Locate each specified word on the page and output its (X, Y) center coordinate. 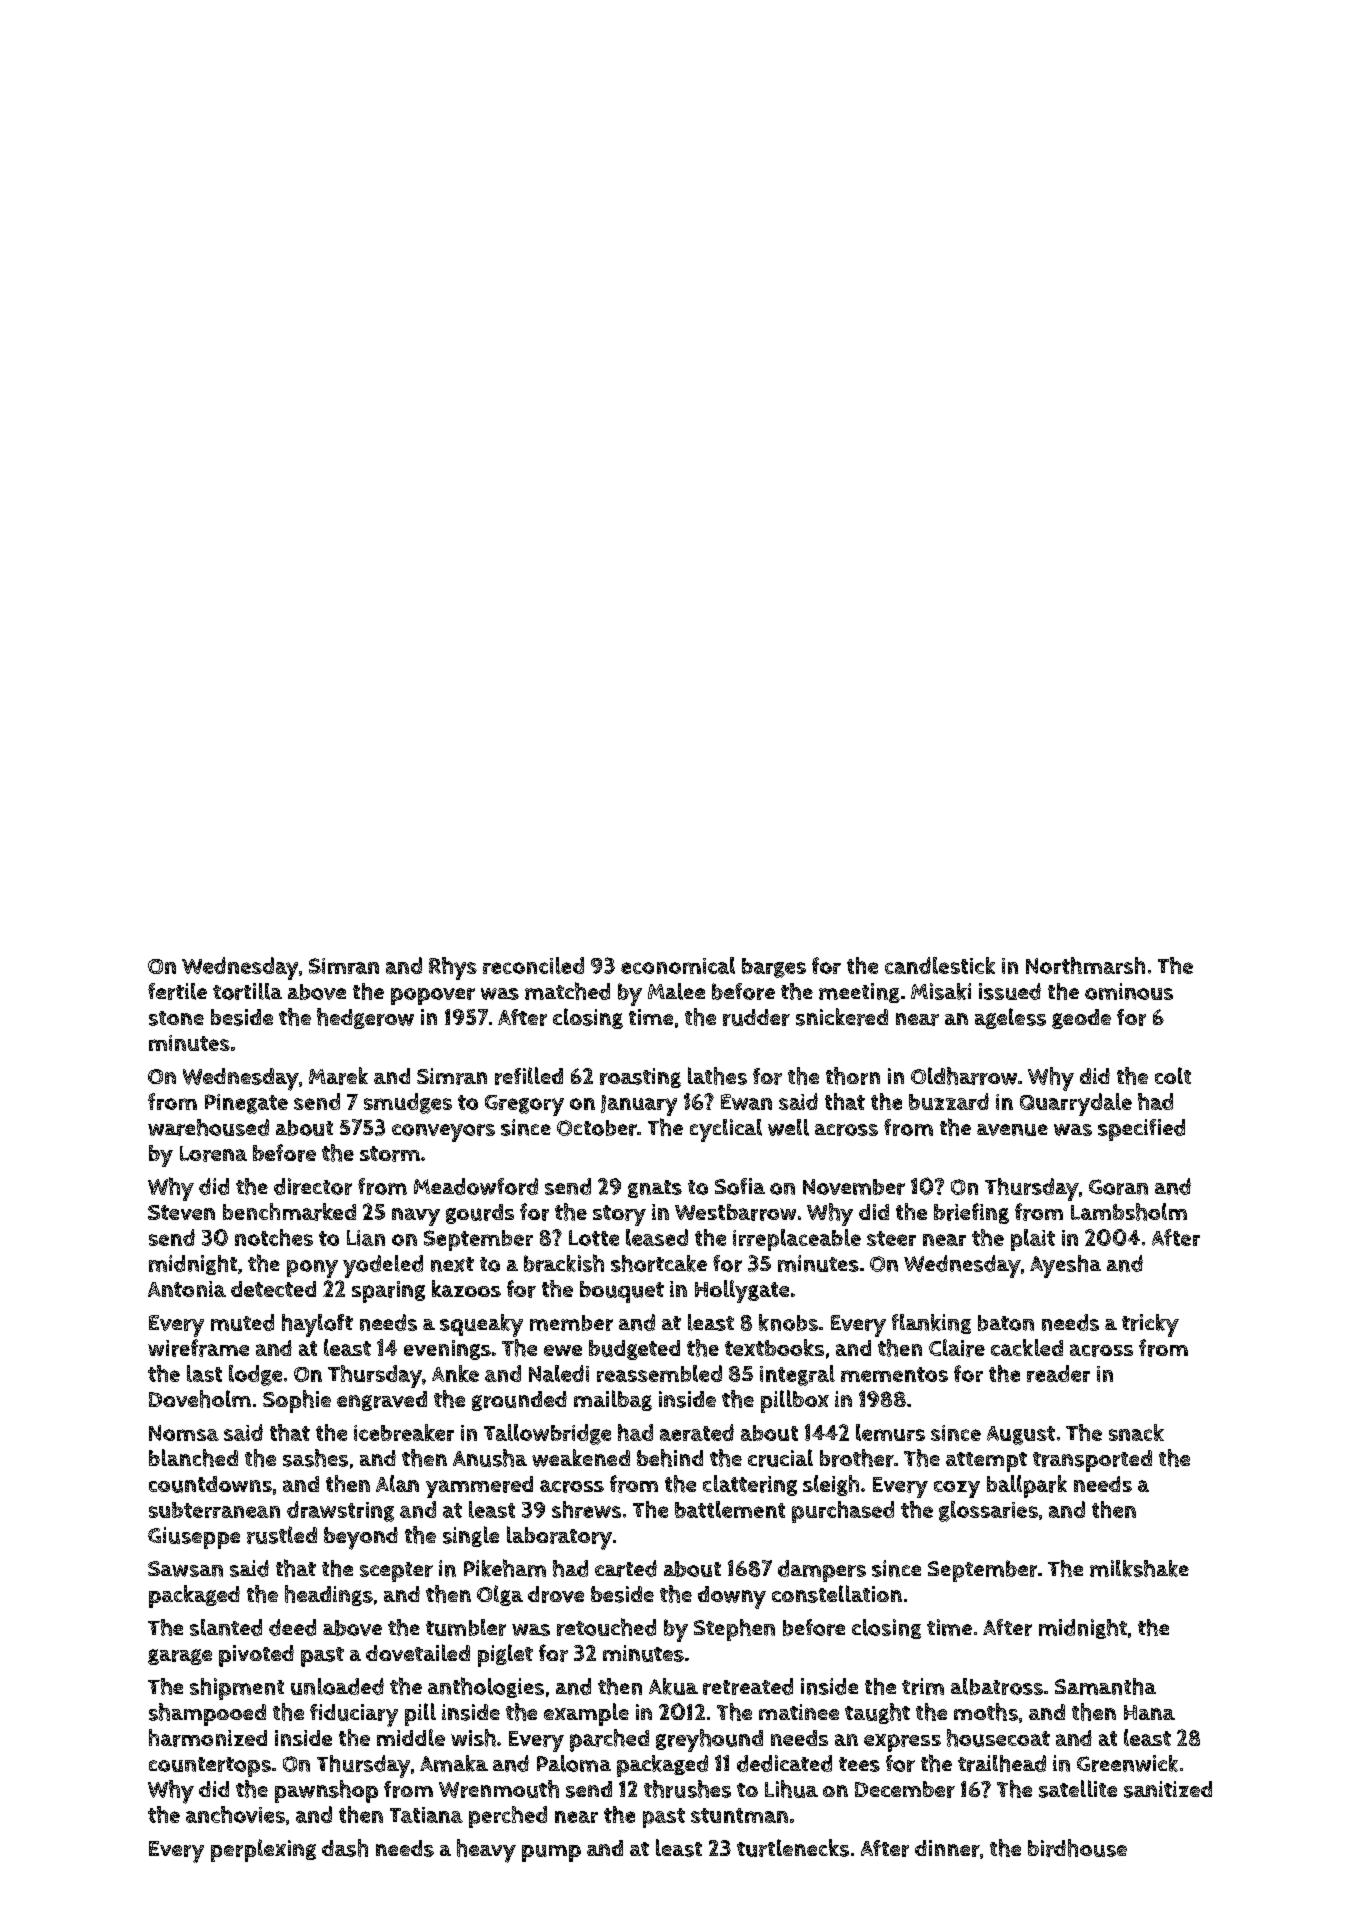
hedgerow (365, 1018)
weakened (581, 1458)
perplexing (263, 1850)
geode (1081, 1019)
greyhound (709, 1740)
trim (923, 1686)
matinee (799, 1712)
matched (567, 991)
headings (329, 1595)
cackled (1027, 1347)
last (204, 1373)
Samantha (1105, 1686)
